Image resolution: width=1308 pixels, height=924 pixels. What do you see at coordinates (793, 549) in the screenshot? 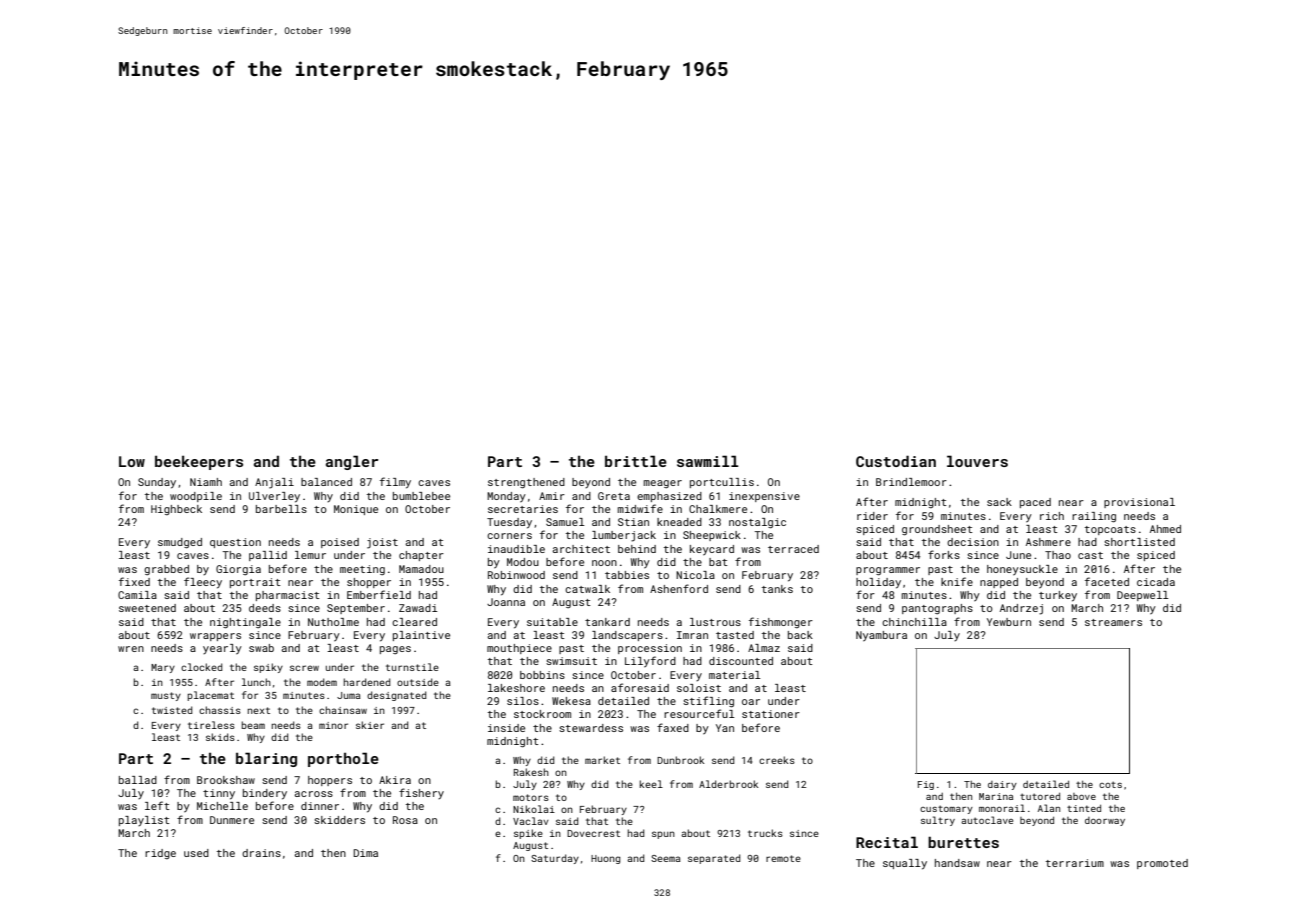
I see `terraced` at bounding box center [793, 549].
